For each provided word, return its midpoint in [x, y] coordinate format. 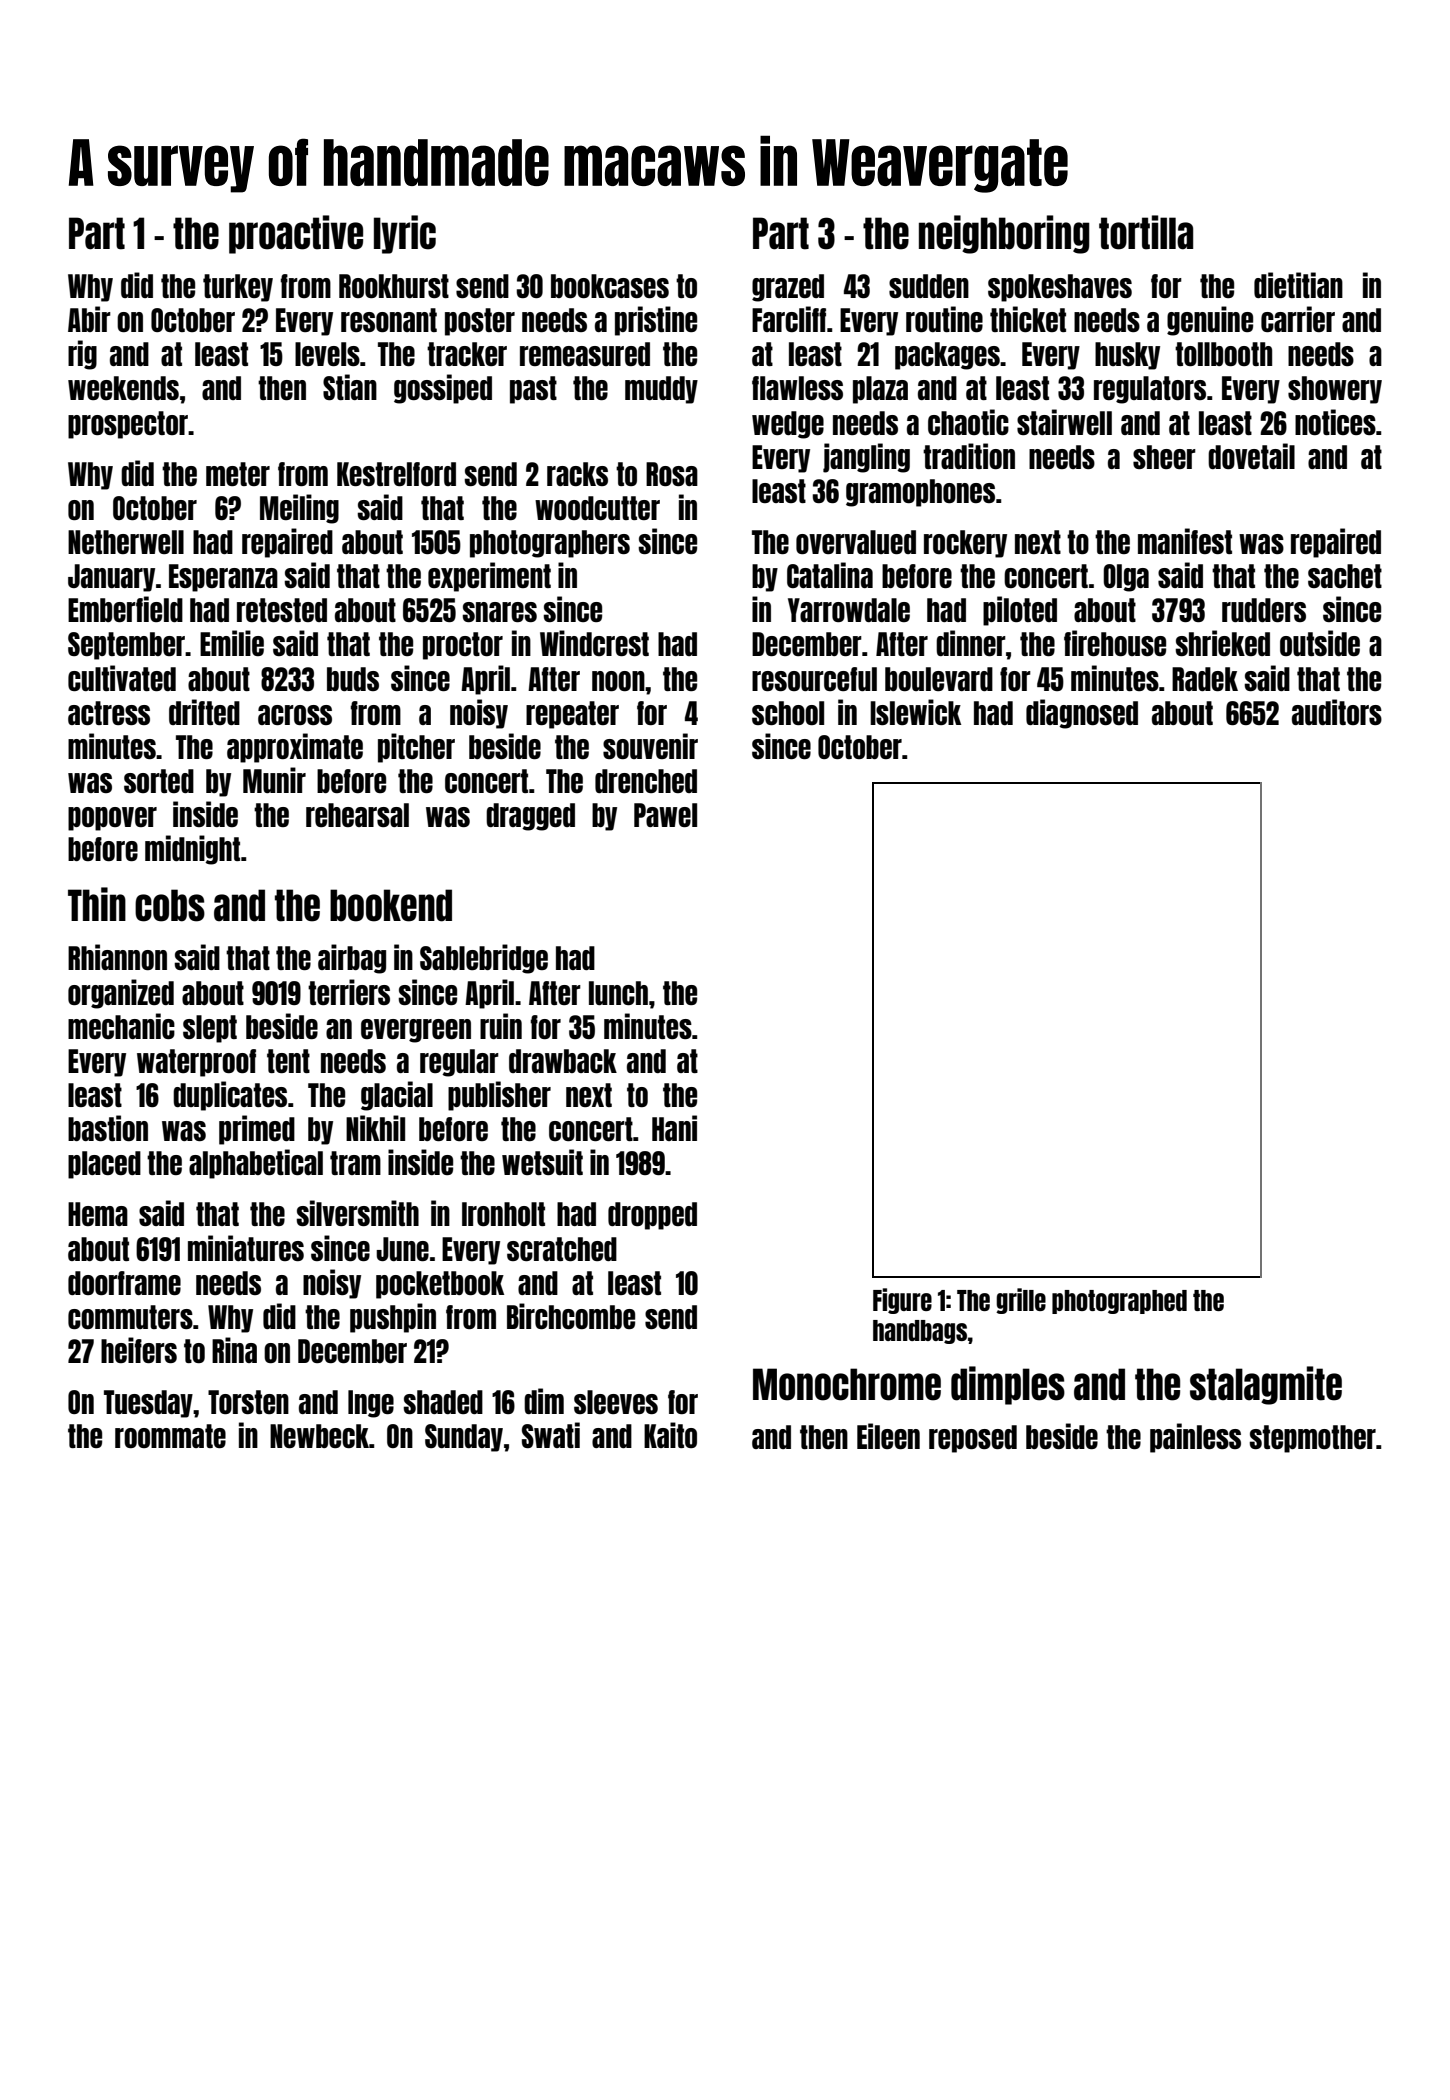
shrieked [1222, 643]
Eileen [888, 1436]
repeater [572, 715]
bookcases [610, 286]
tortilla [1146, 232]
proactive [296, 234]
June [402, 1249]
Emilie [232, 643]
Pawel [665, 815]
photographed [1119, 1302]
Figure [902, 1301]
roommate [170, 1436]
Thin [97, 904]
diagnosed [1082, 714]
